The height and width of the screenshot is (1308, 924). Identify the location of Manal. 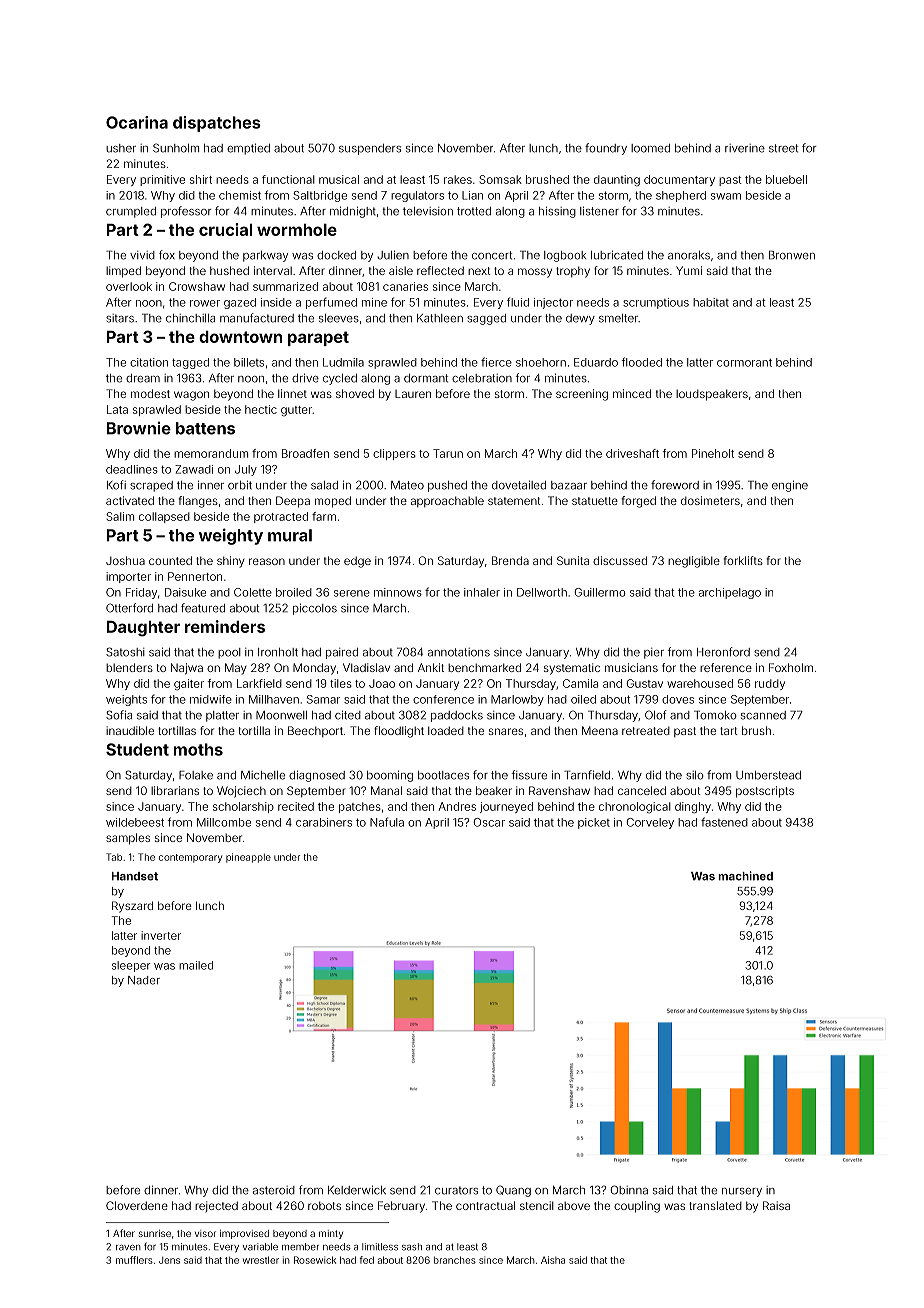
(386, 790).
